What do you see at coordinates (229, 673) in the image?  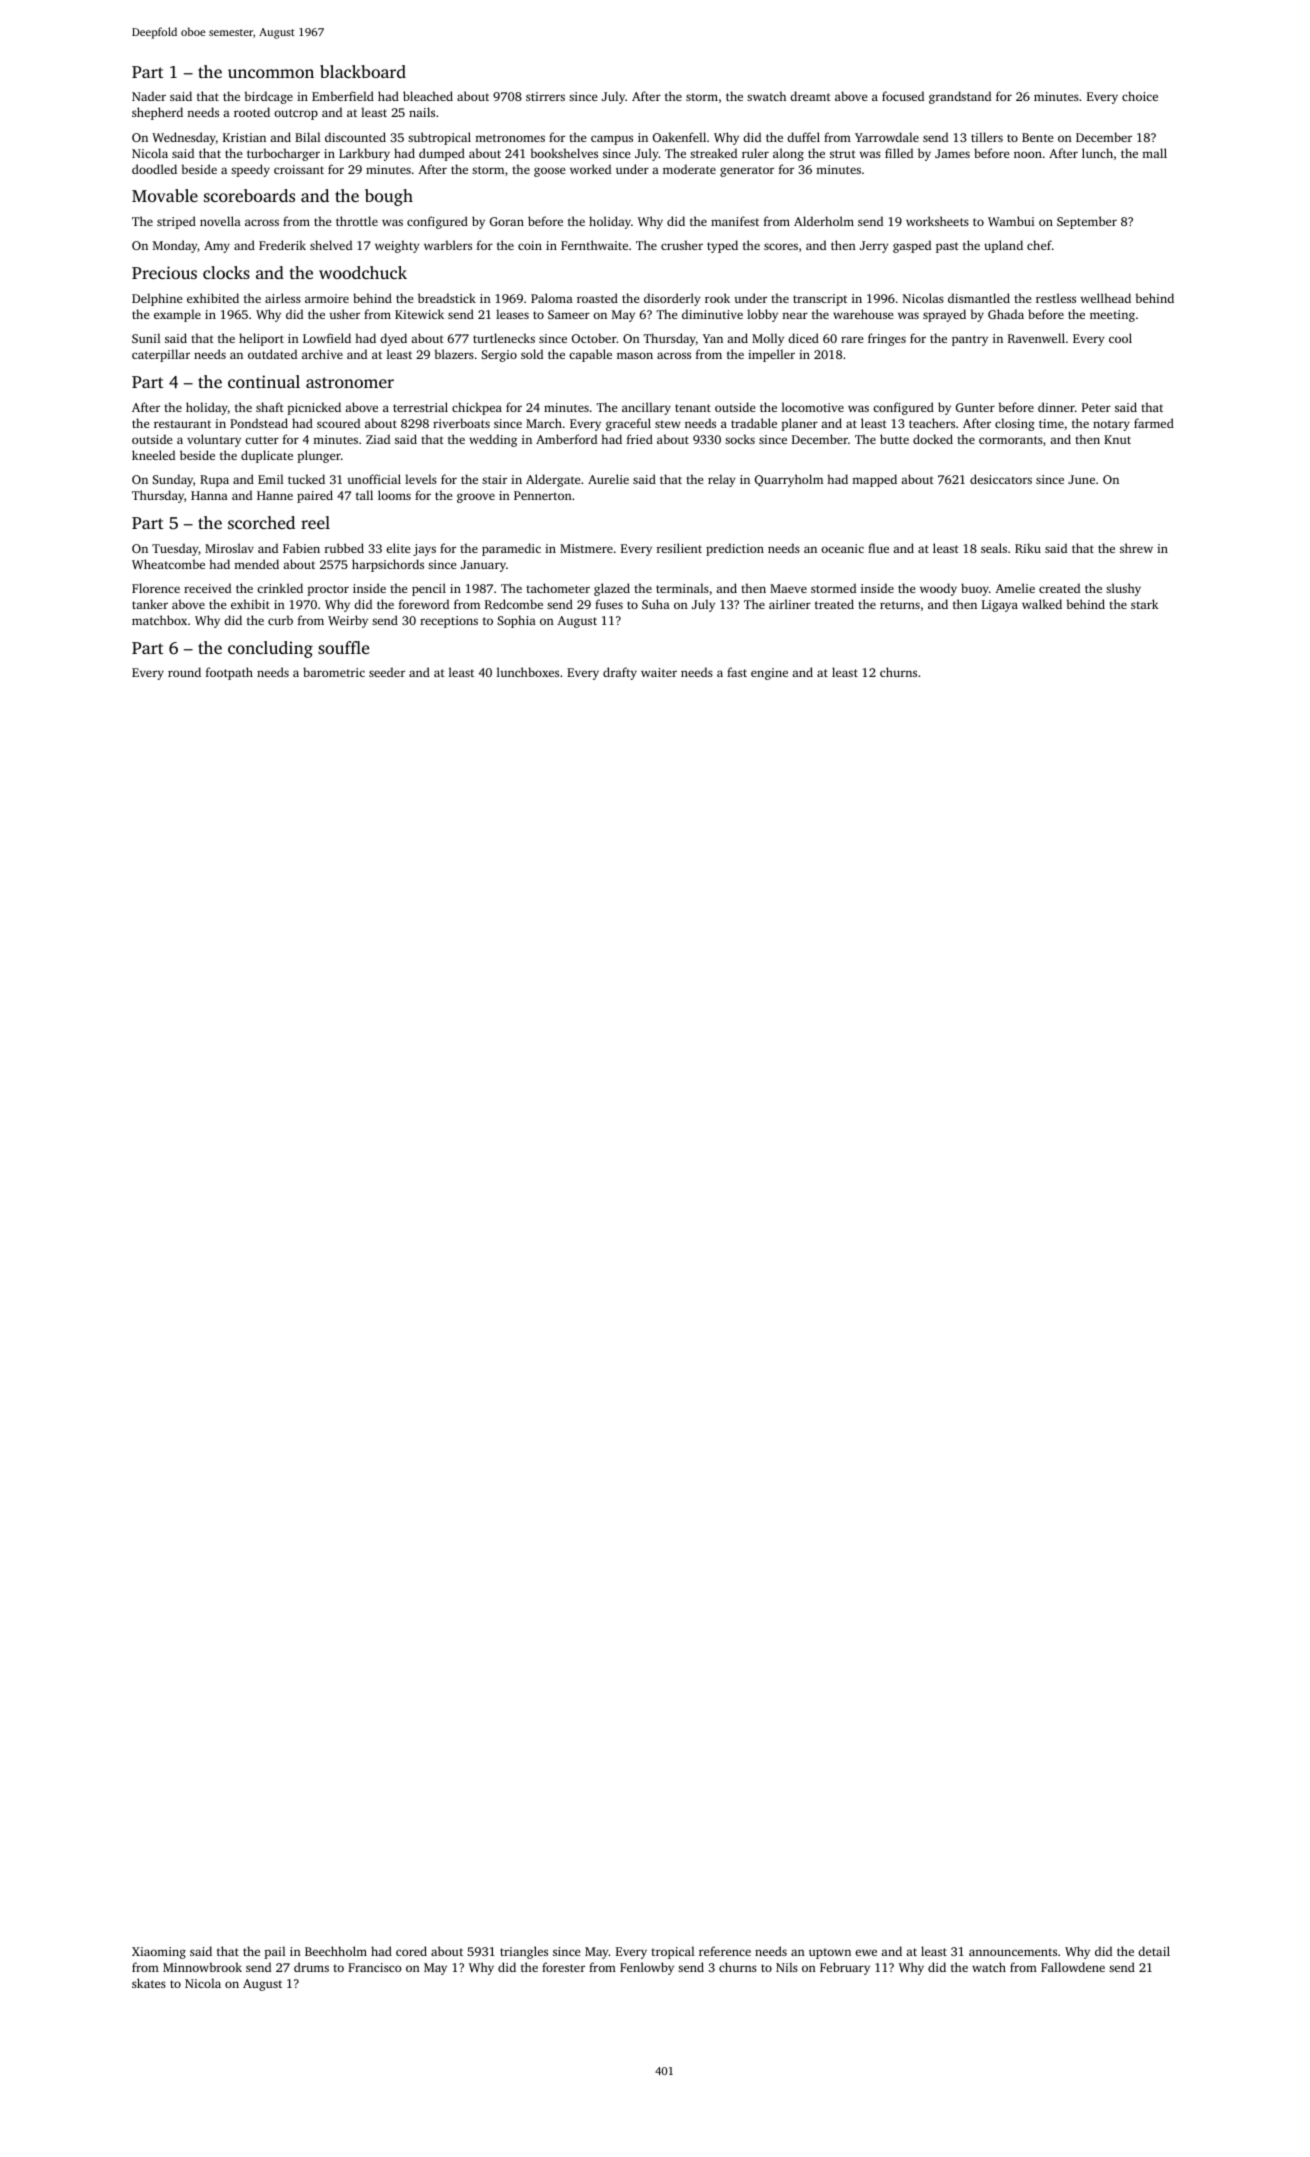 I see `footpath` at bounding box center [229, 673].
